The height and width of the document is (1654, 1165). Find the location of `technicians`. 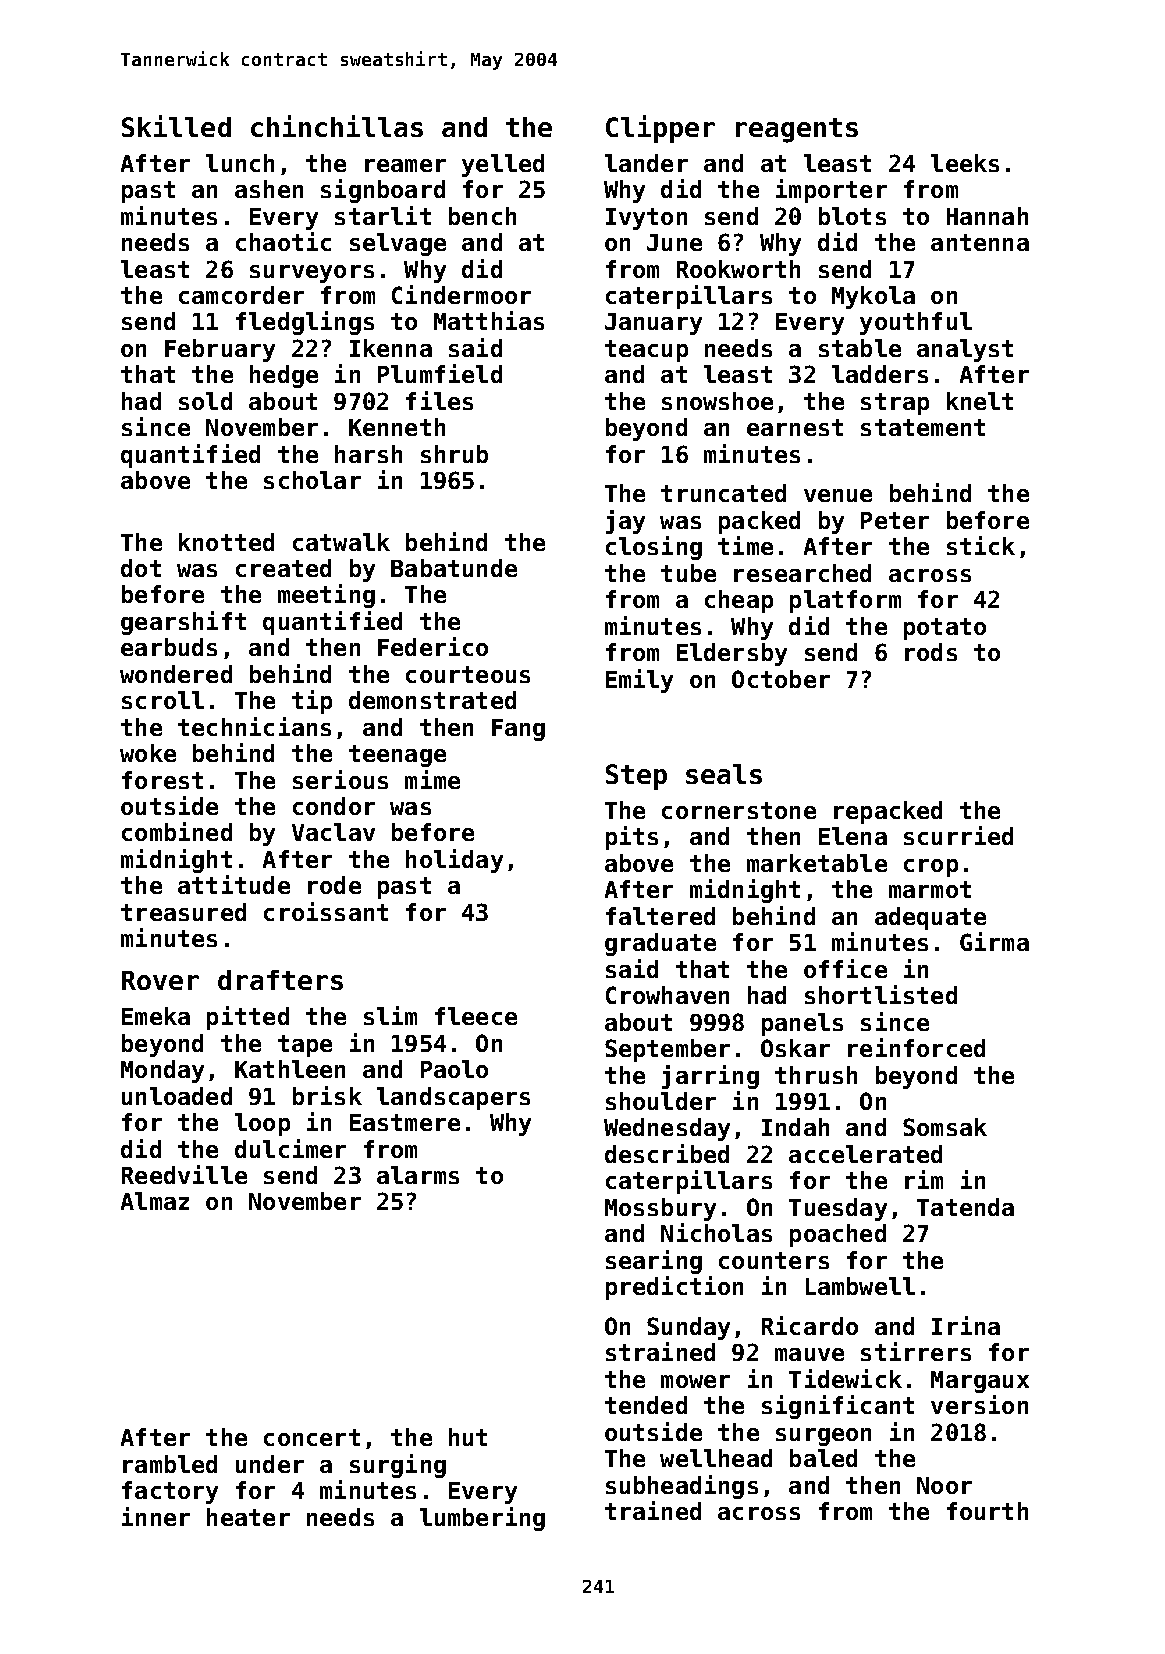

technicians is located at coordinates (254, 726).
